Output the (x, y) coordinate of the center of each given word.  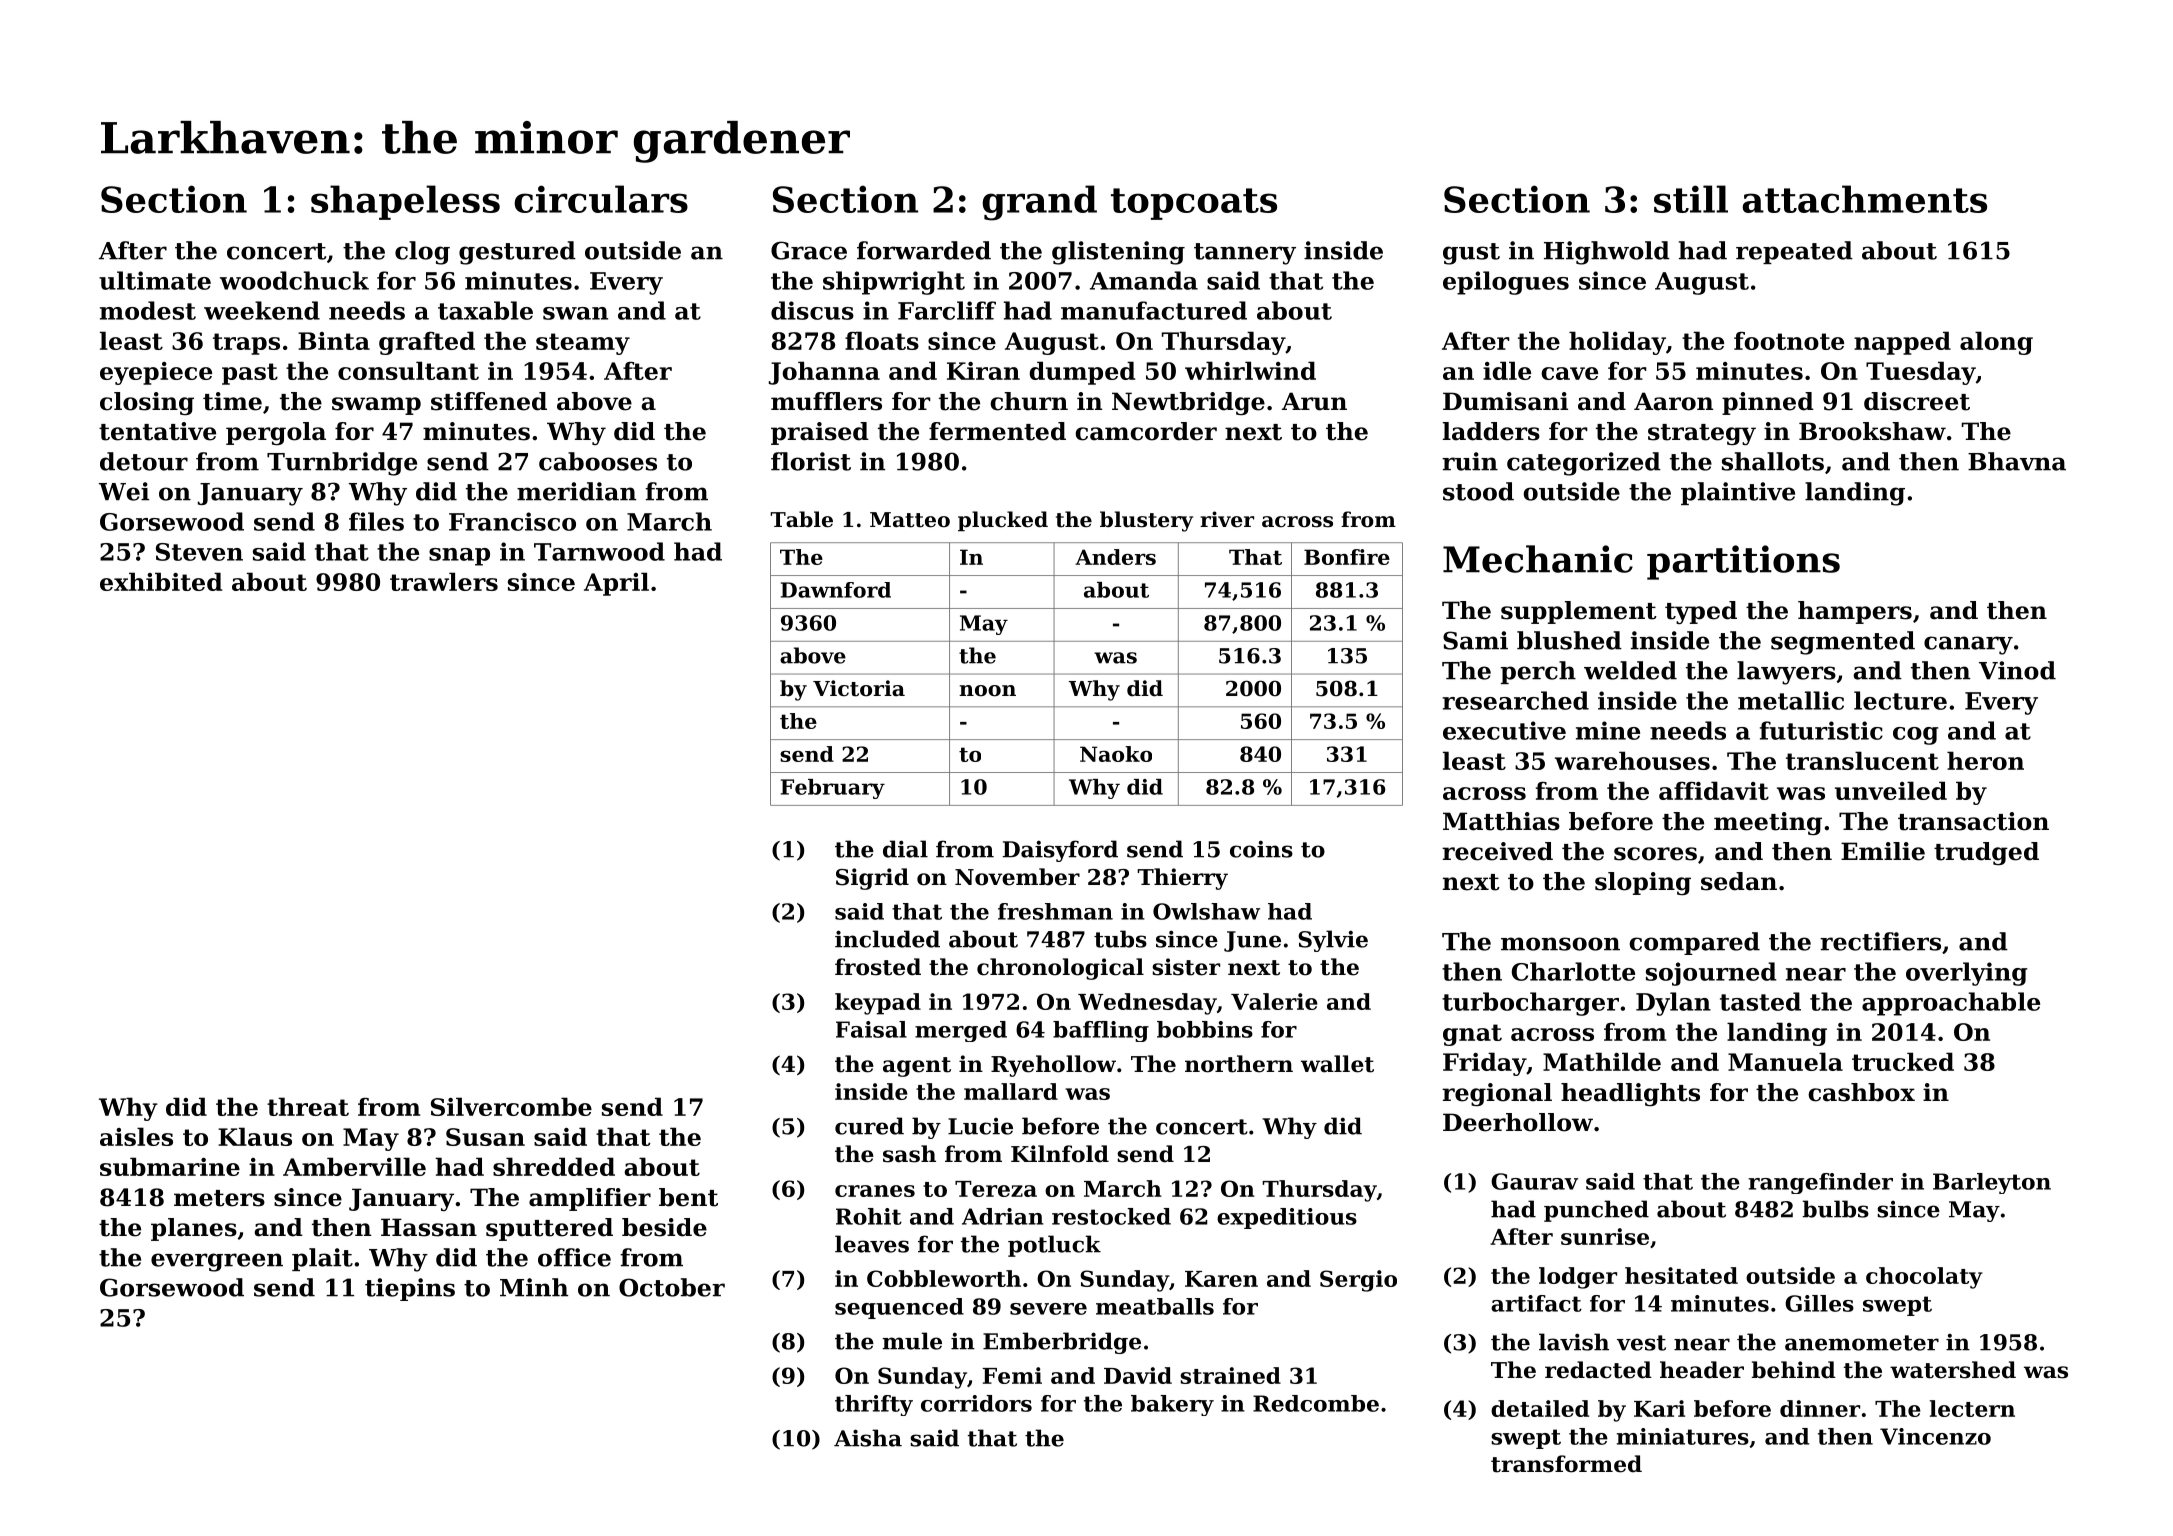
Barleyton (1992, 1183)
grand (1039, 203)
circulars (601, 199)
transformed (1566, 1464)
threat (308, 1106)
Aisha (868, 1438)
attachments (1864, 199)
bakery (1172, 1405)
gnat (1472, 1035)
